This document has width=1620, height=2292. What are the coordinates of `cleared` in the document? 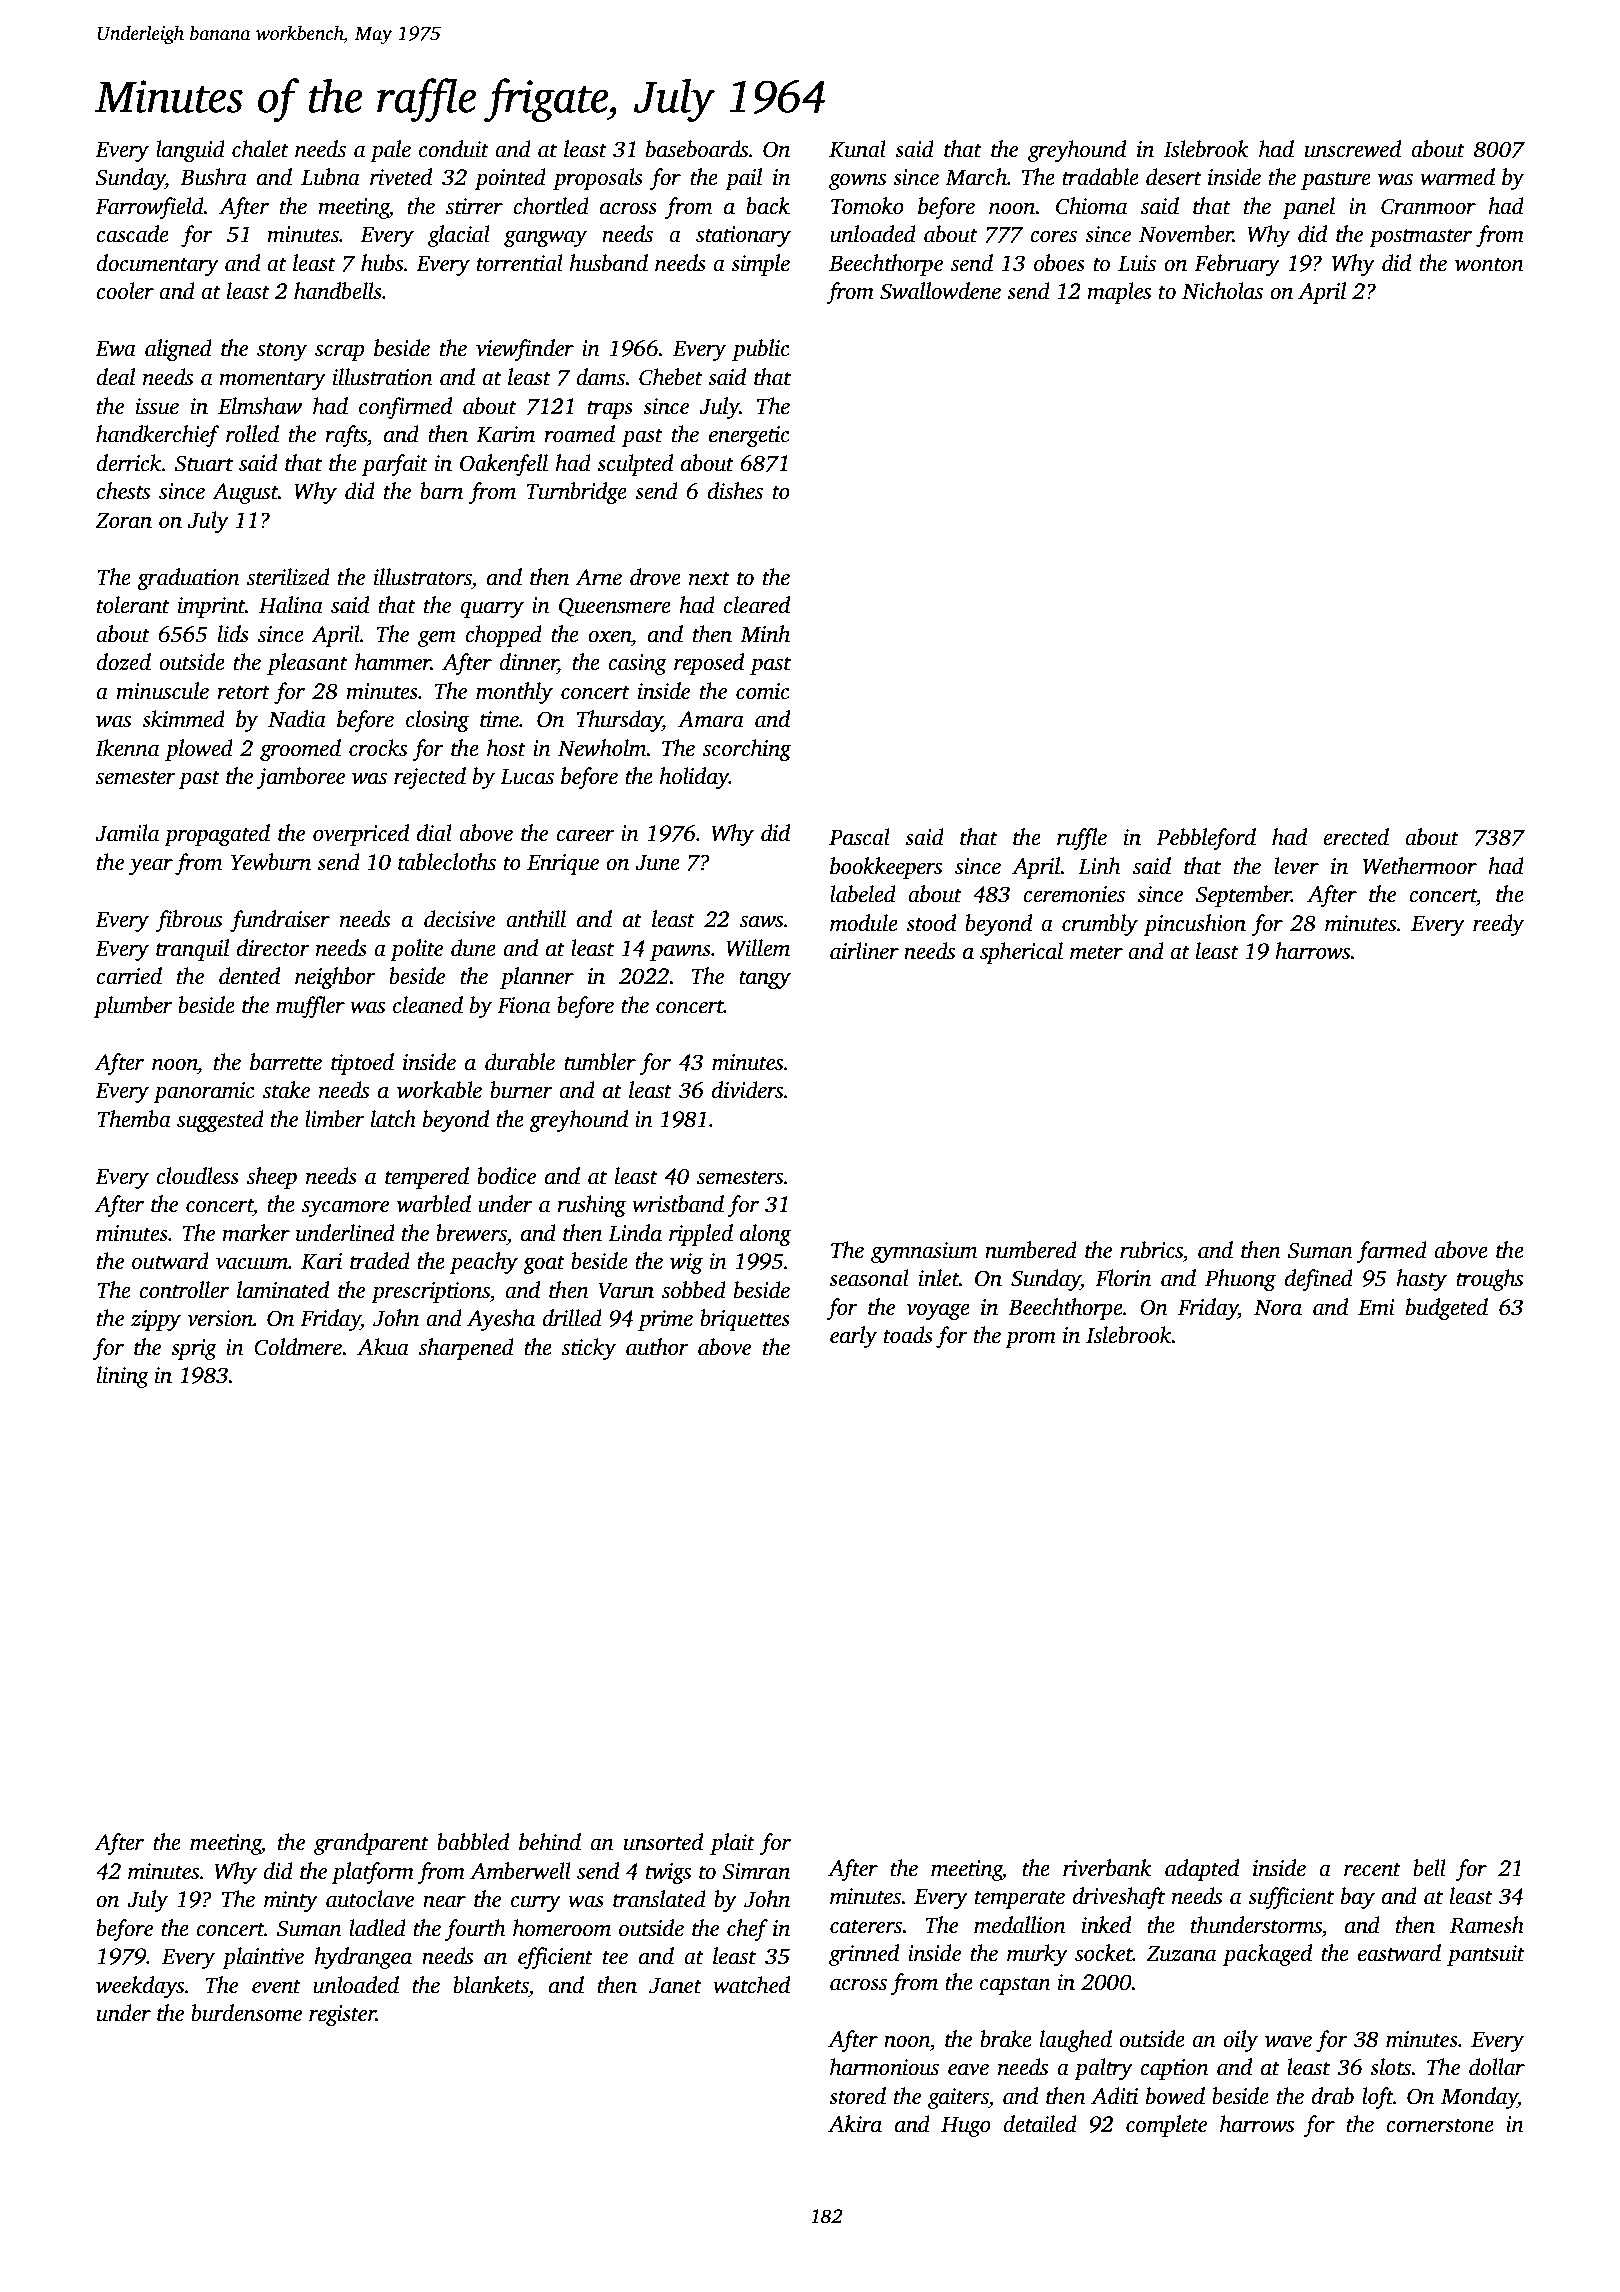 It's located at (756, 605).
